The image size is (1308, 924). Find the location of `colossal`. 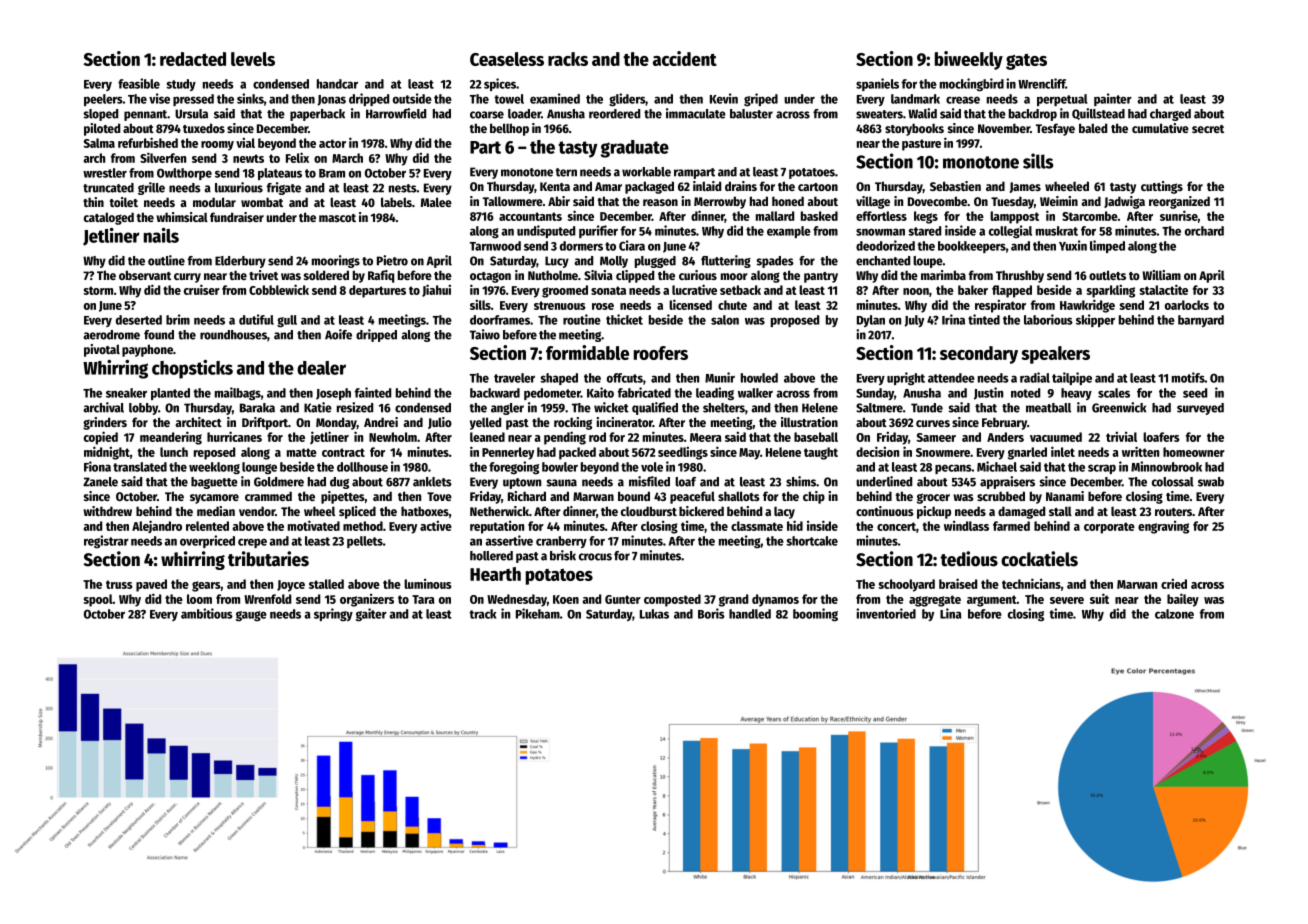

colossal is located at coordinates (1173, 482).
